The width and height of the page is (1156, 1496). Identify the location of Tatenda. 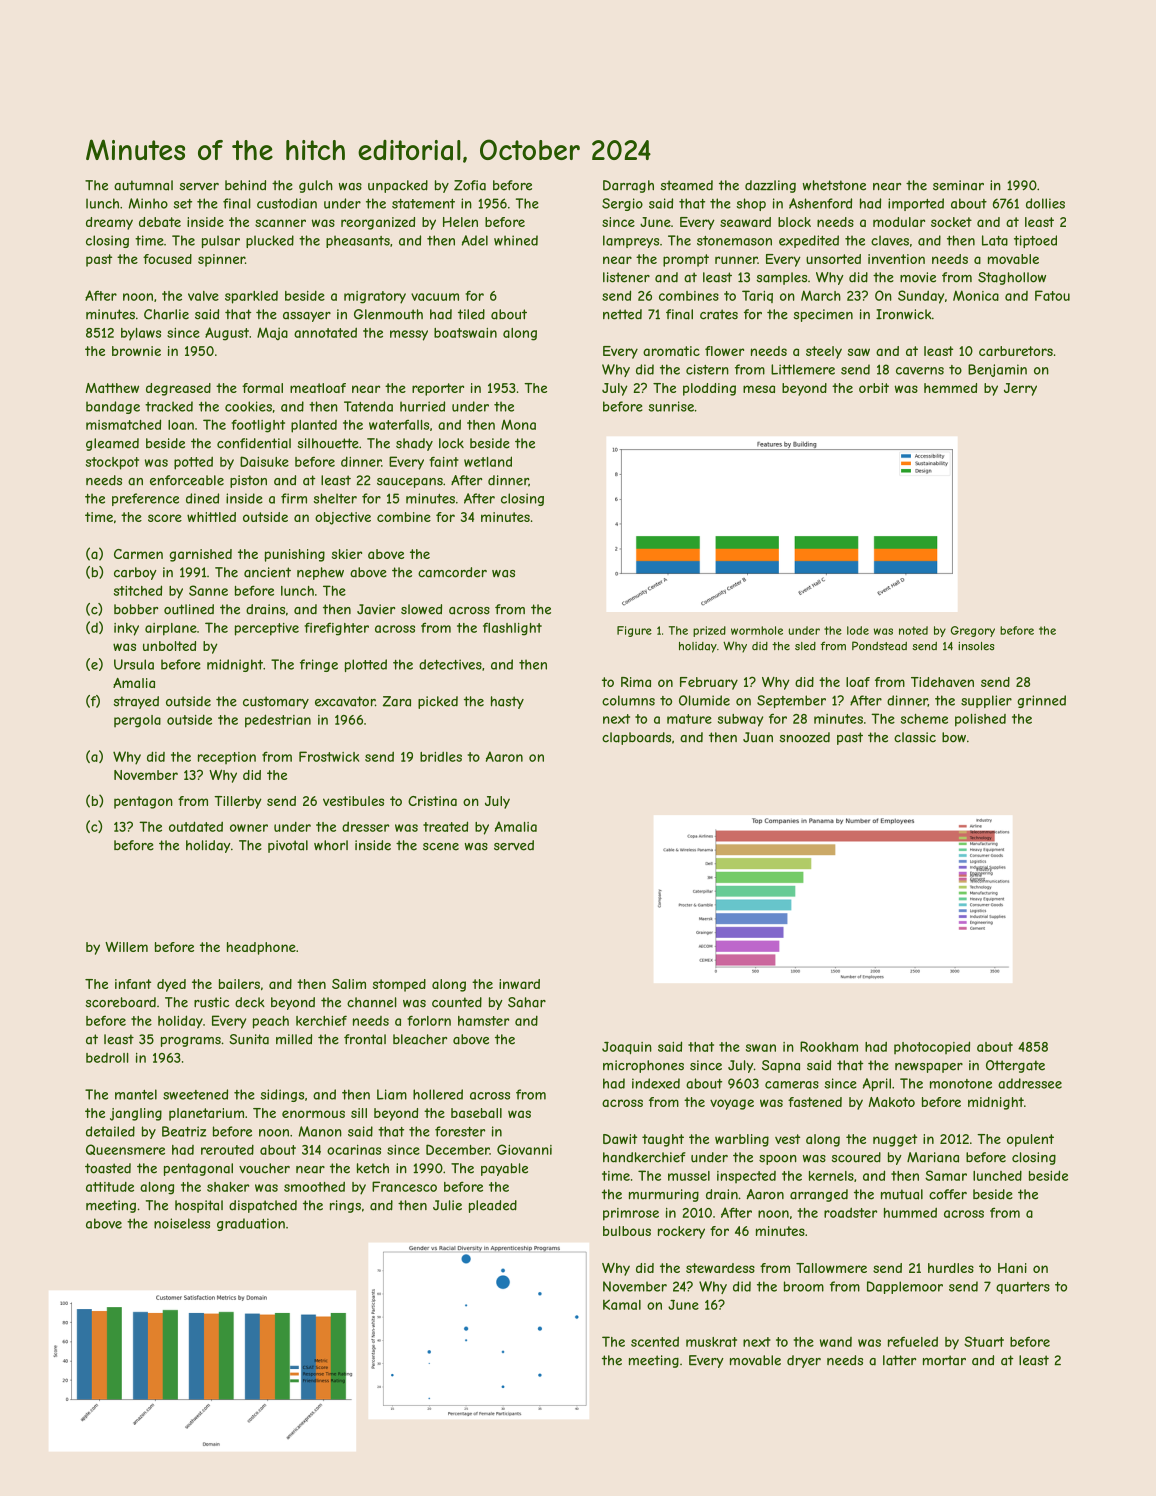
(368, 406).
